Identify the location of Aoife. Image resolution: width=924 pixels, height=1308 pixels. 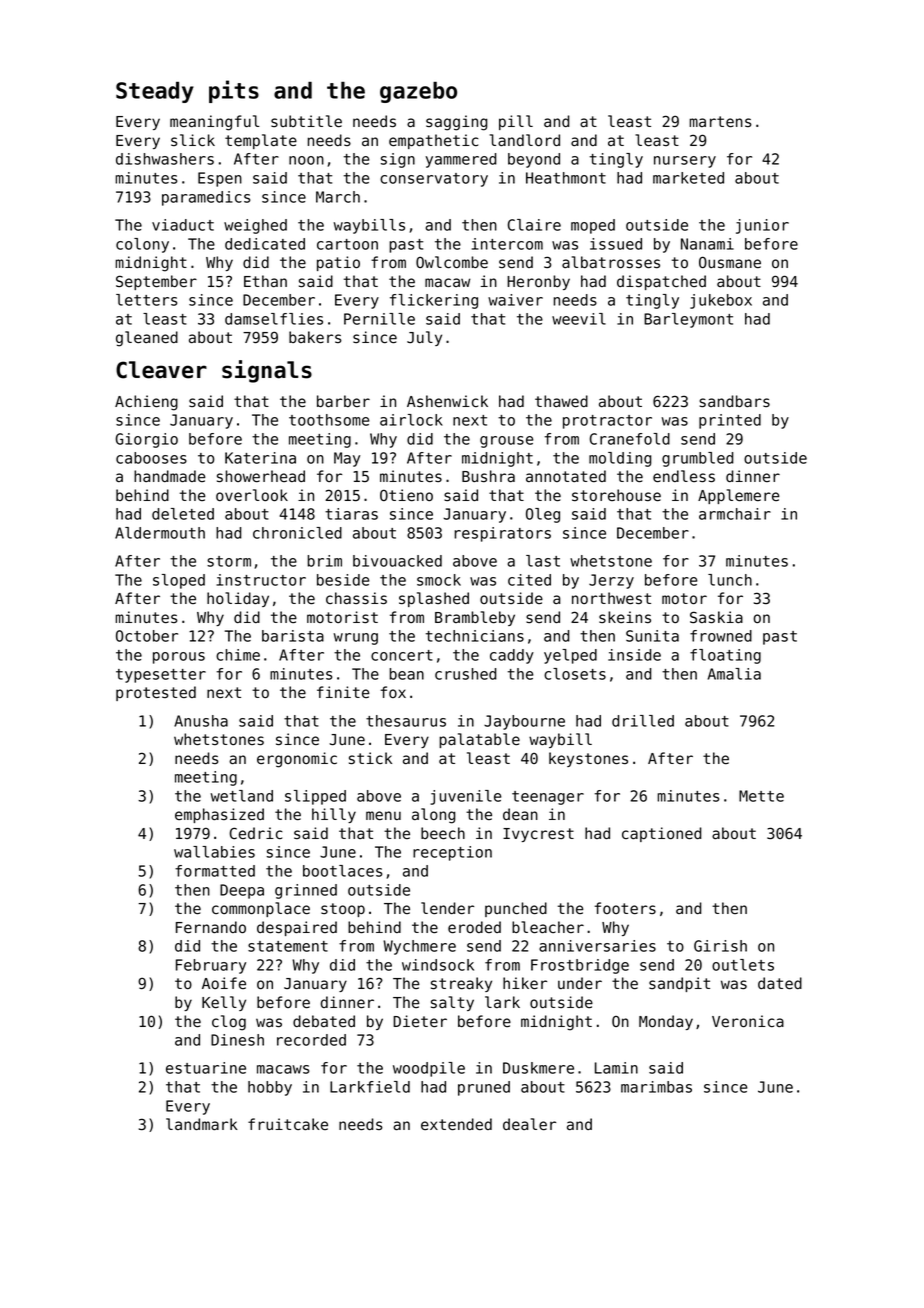
(224, 983).
